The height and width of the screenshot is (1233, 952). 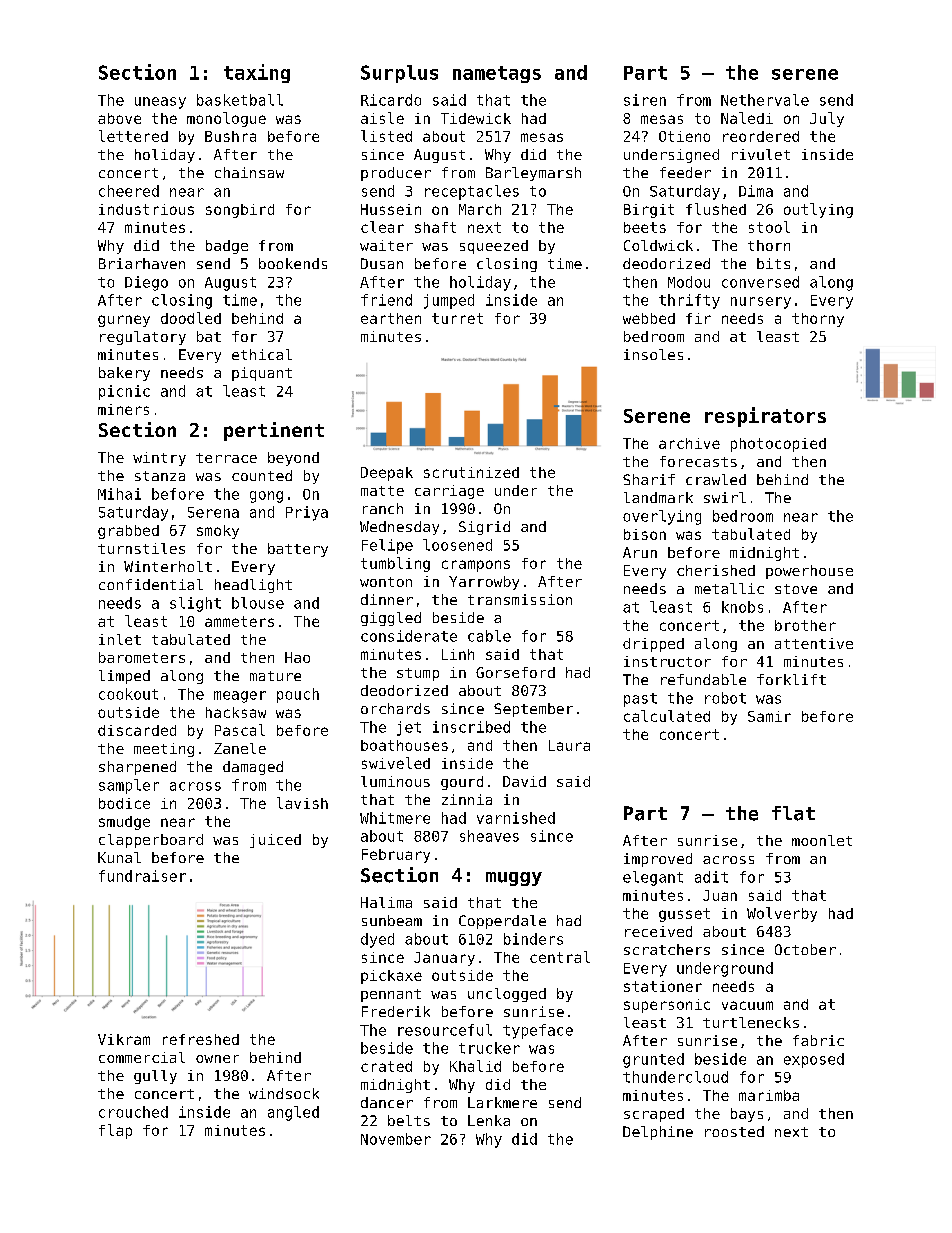 I want to click on Kunal, so click(x=119, y=857).
